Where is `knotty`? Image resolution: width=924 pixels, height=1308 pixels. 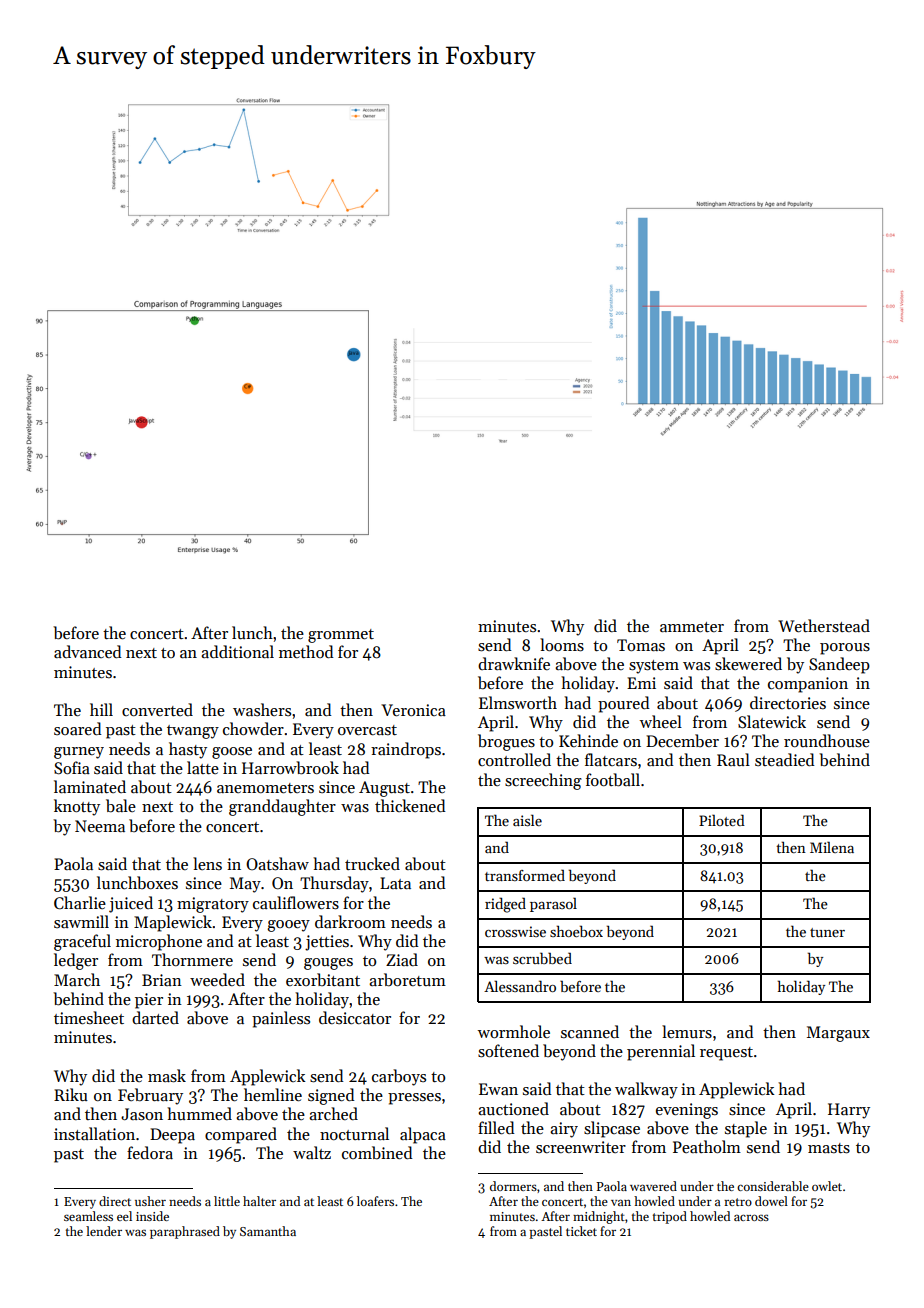 knotty is located at coordinates (77, 807).
